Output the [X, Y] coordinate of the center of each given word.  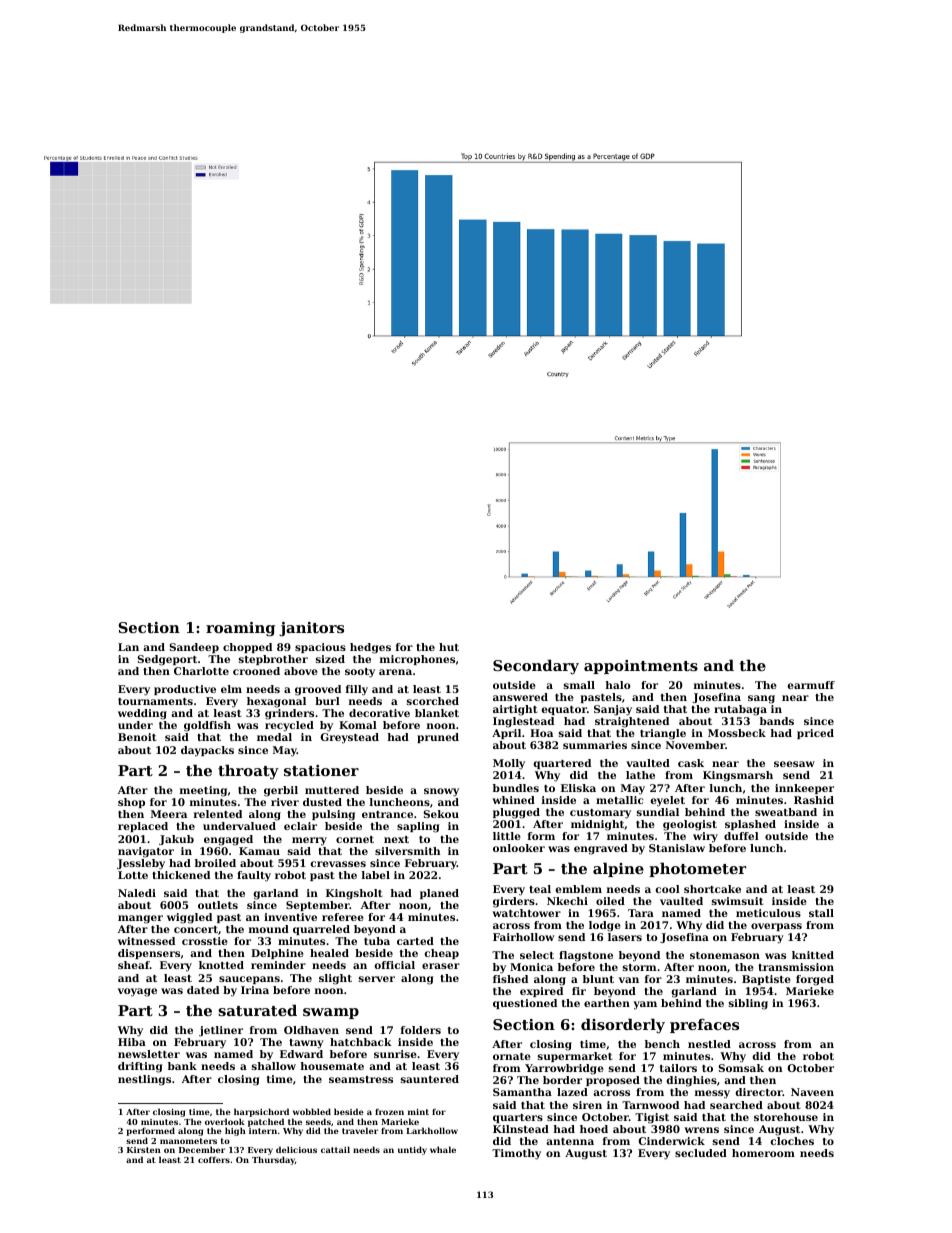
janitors [311, 629]
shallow [274, 1066]
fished [510, 979]
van [629, 980]
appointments [641, 667]
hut [449, 647]
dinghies [691, 1081]
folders [421, 1030]
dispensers [149, 954]
